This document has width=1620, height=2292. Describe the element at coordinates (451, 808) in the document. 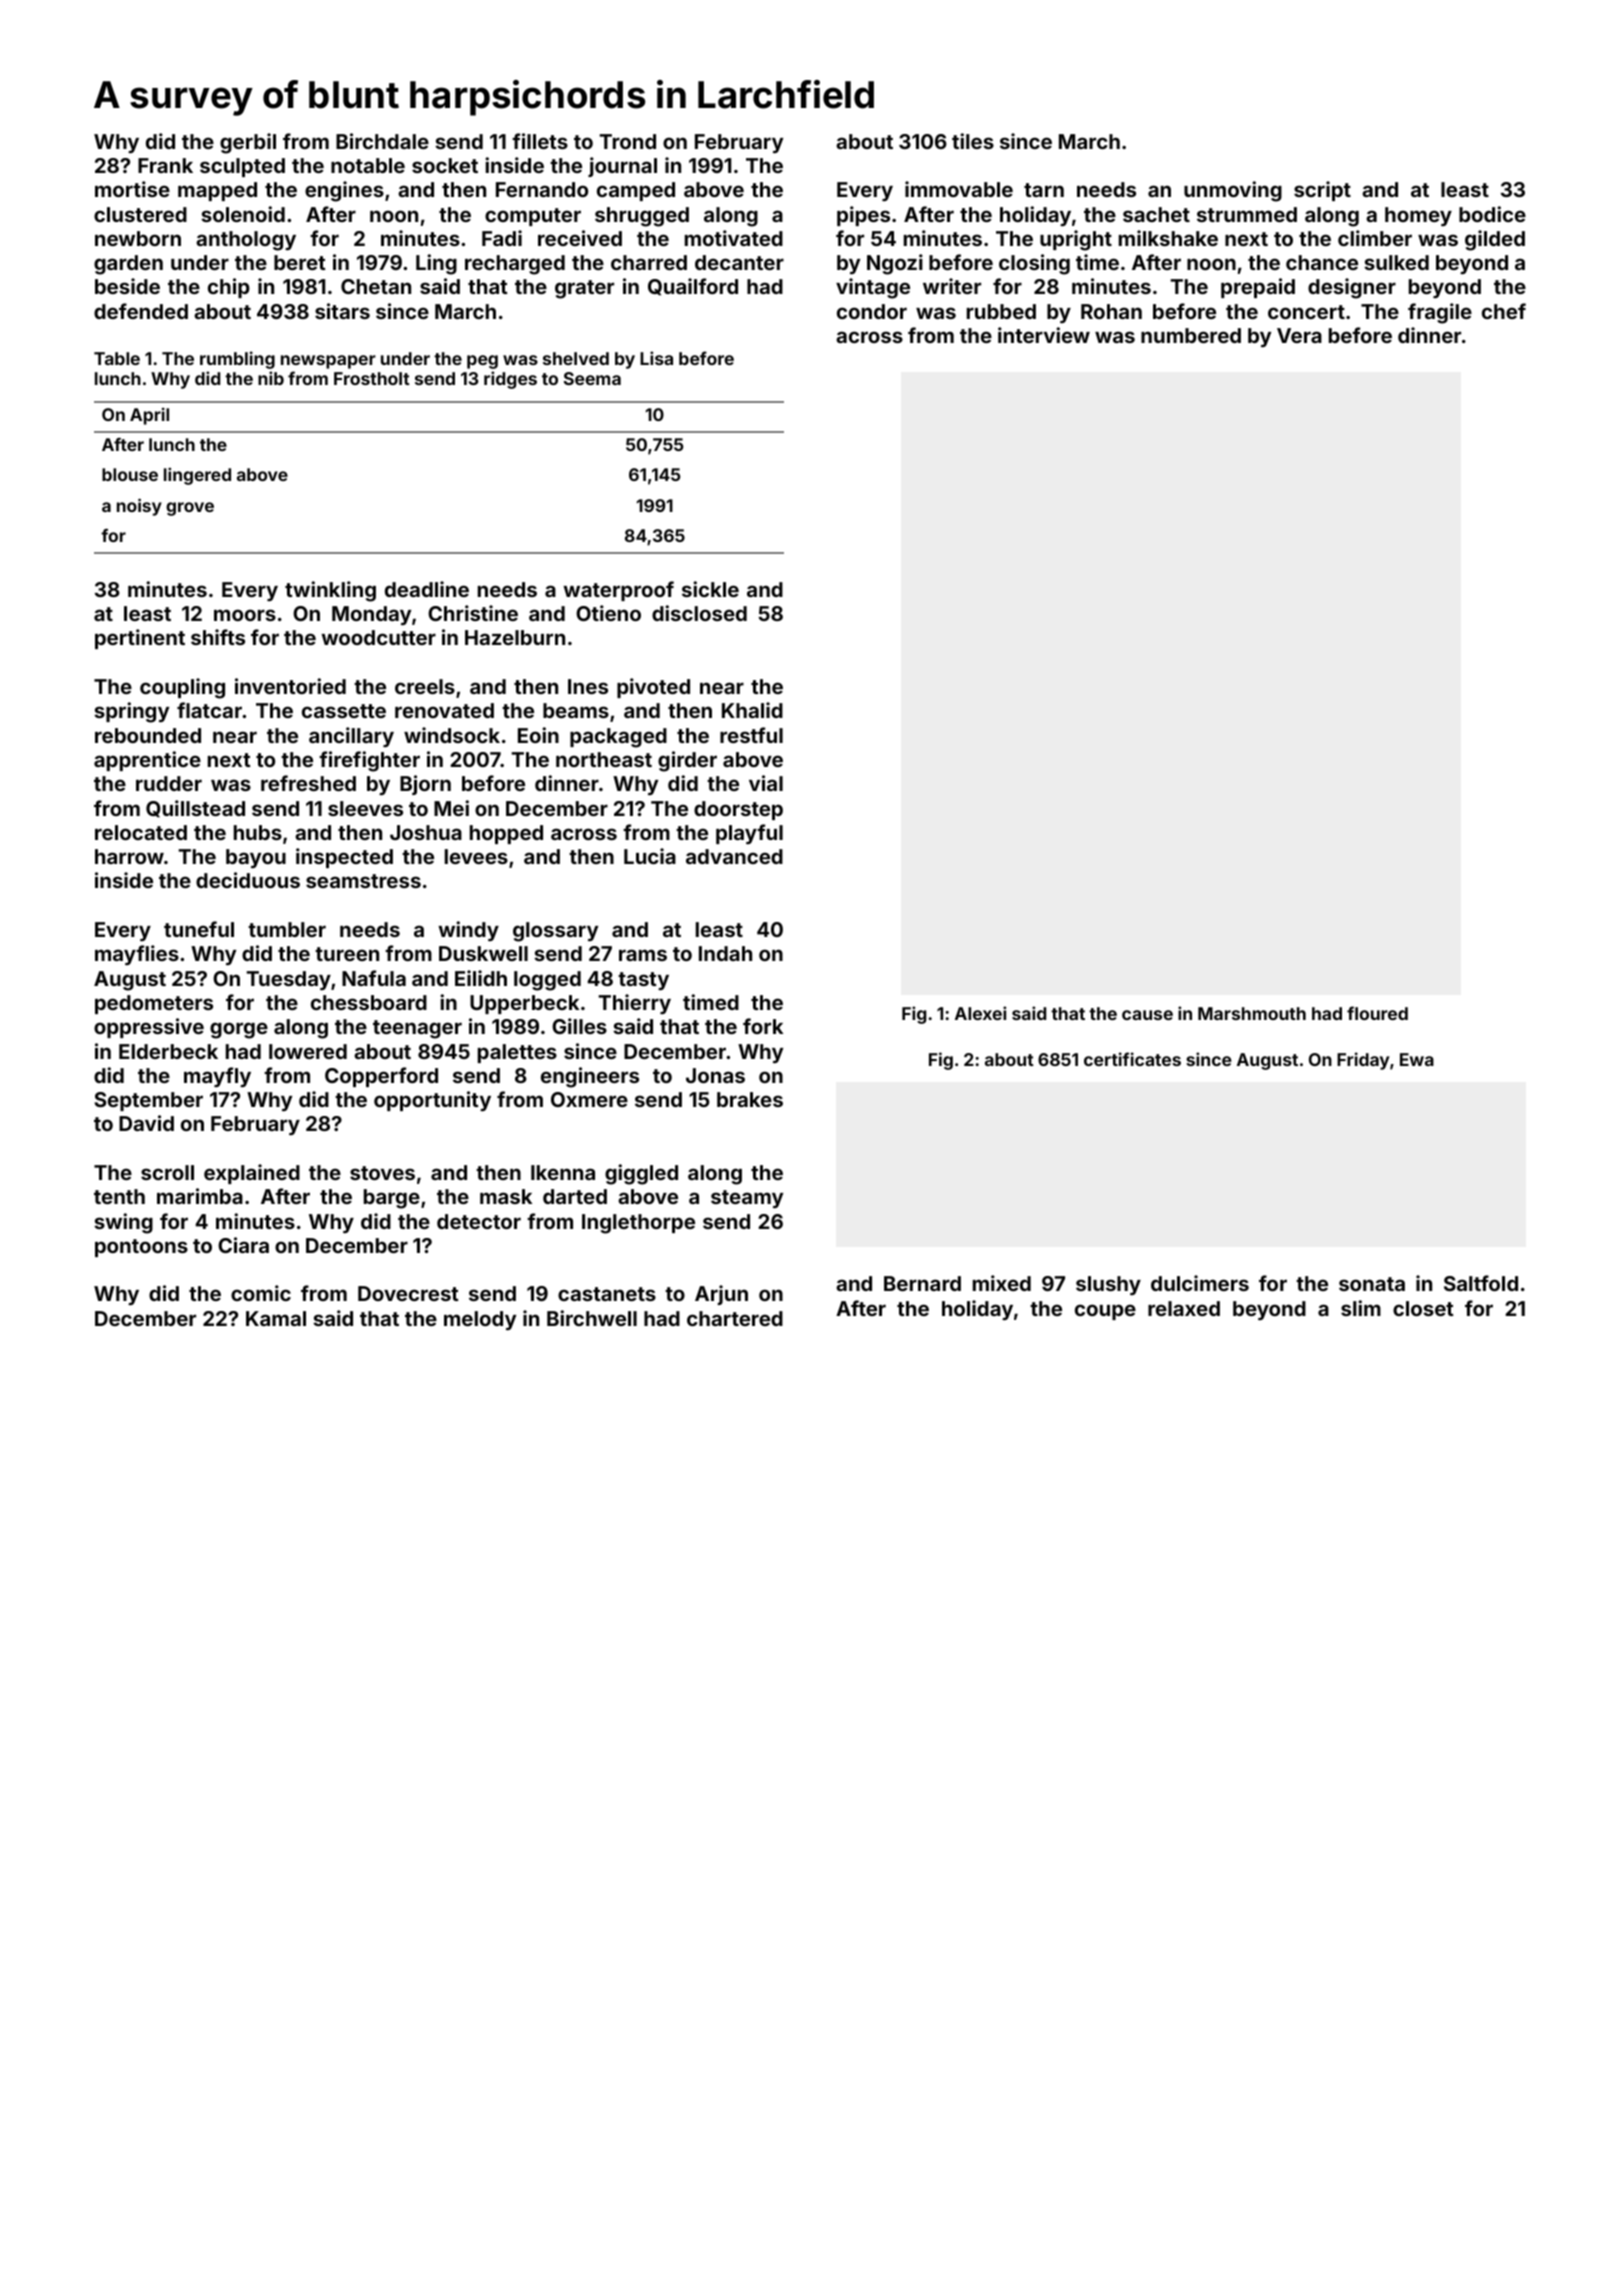

I see `Mei` at that location.
